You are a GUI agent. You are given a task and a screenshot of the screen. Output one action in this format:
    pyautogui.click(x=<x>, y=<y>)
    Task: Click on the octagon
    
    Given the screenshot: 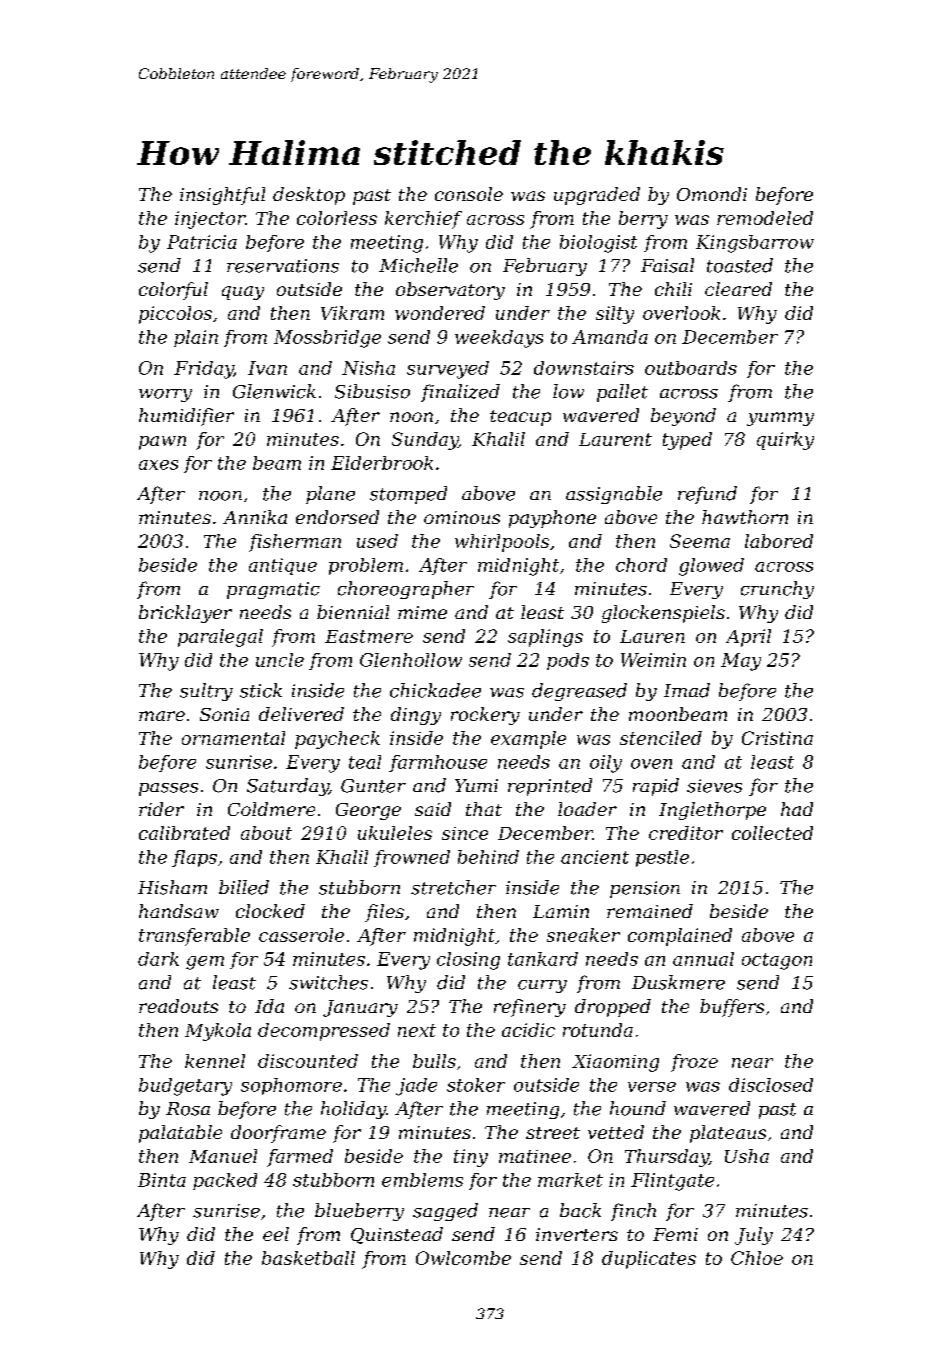 What is the action you would take?
    pyautogui.click(x=777, y=961)
